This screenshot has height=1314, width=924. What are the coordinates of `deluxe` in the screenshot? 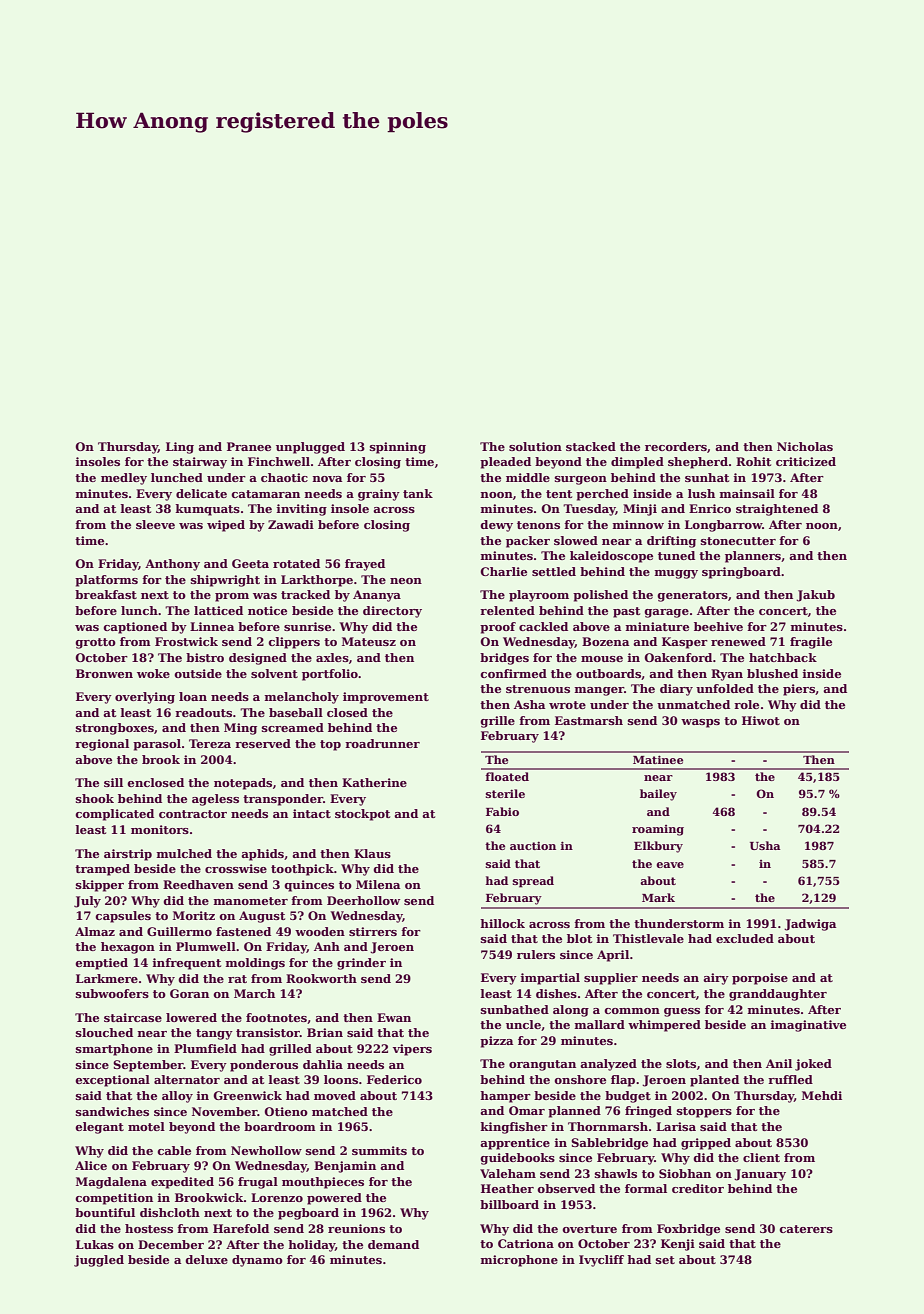 It's located at (206, 1259).
